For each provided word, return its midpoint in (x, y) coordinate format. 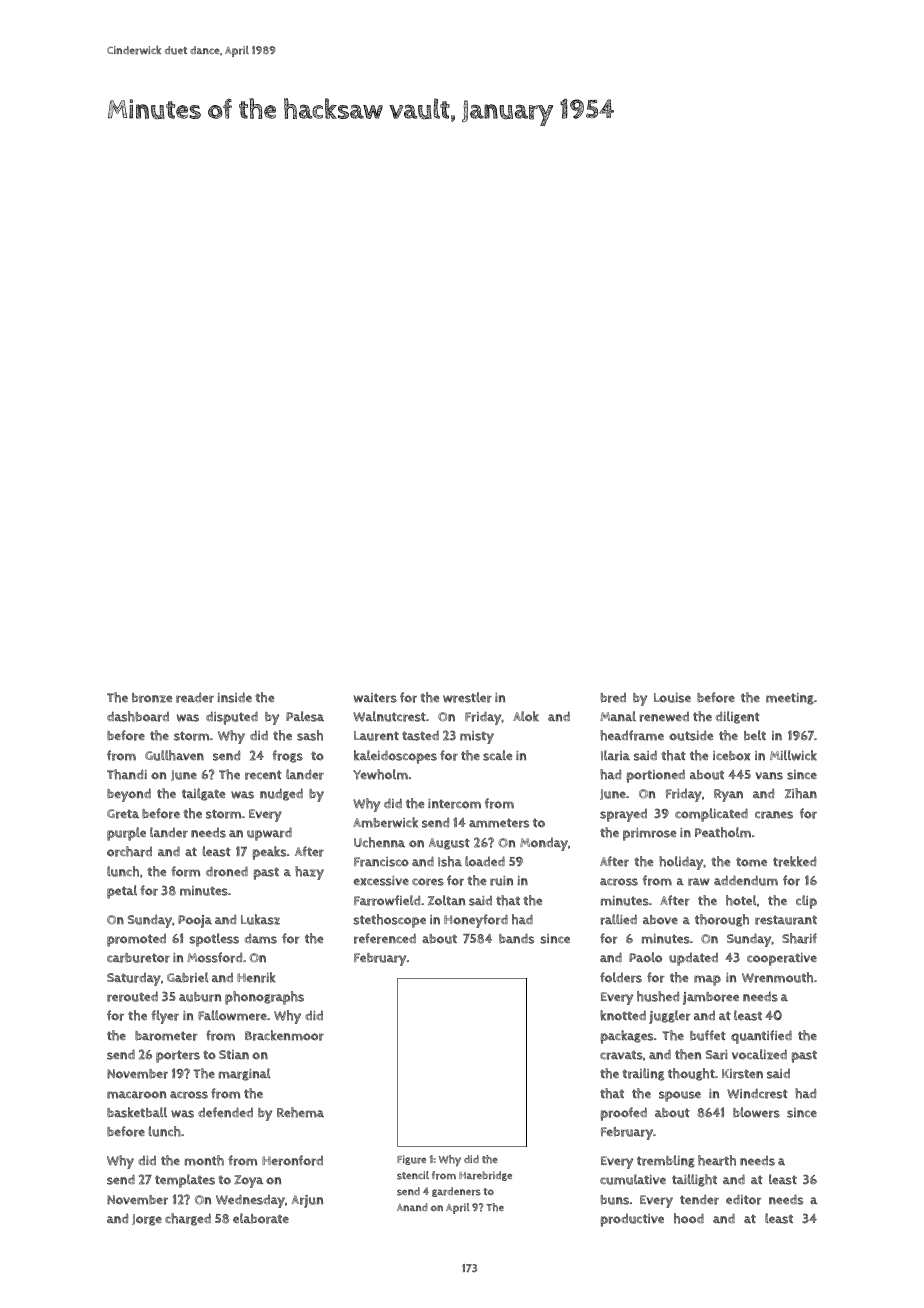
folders (621, 977)
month (204, 1160)
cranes (774, 815)
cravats (621, 1055)
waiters (375, 698)
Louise (672, 698)
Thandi (127, 774)
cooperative (782, 959)
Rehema (300, 1112)
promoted (136, 940)
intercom (454, 804)
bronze (152, 698)
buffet (708, 1035)
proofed (624, 1114)
